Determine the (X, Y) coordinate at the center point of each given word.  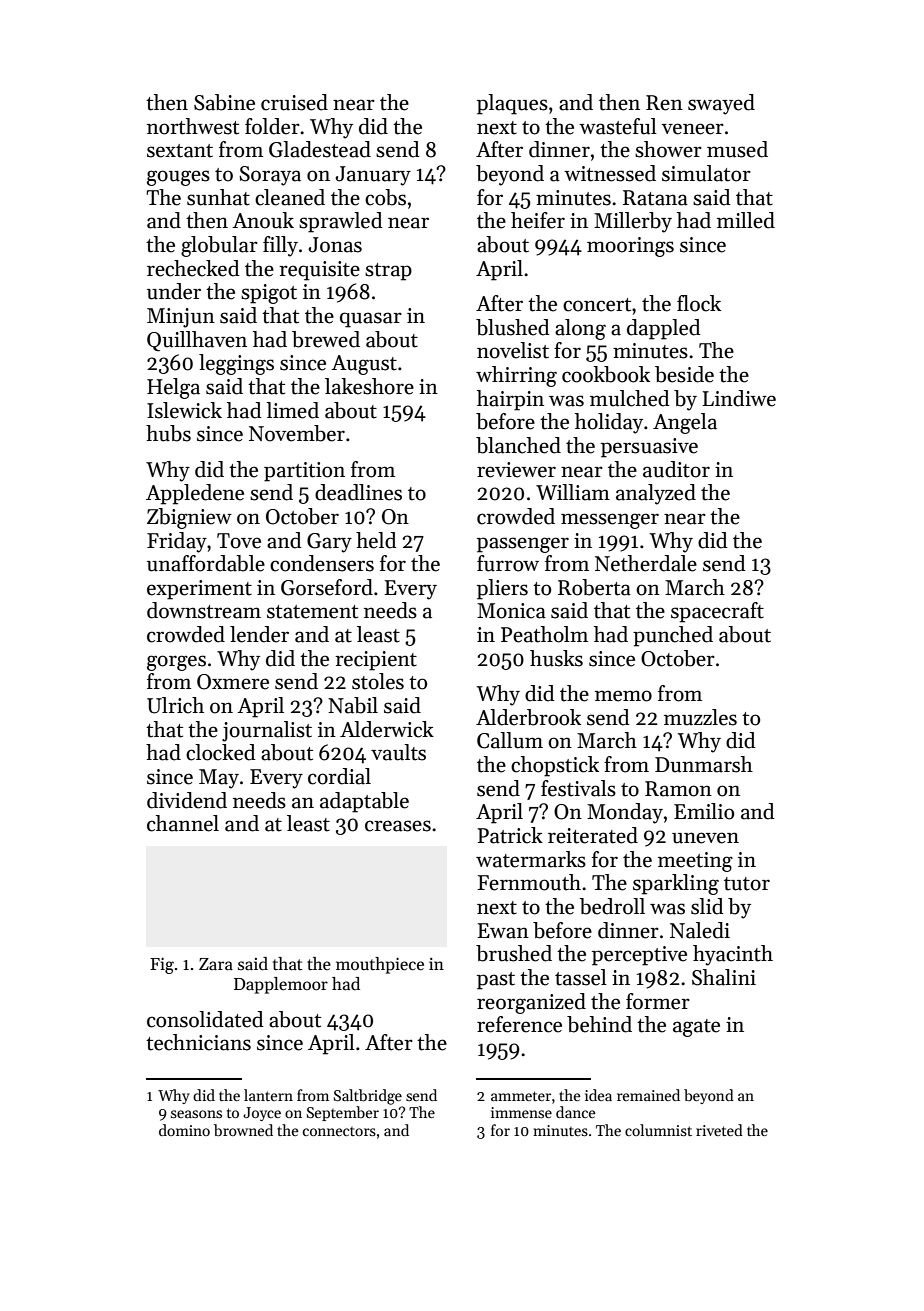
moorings (630, 247)
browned (243, 1130)
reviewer (516, 470)
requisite (319, 271)
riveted (719, 1130)
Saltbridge (368, 1097)
